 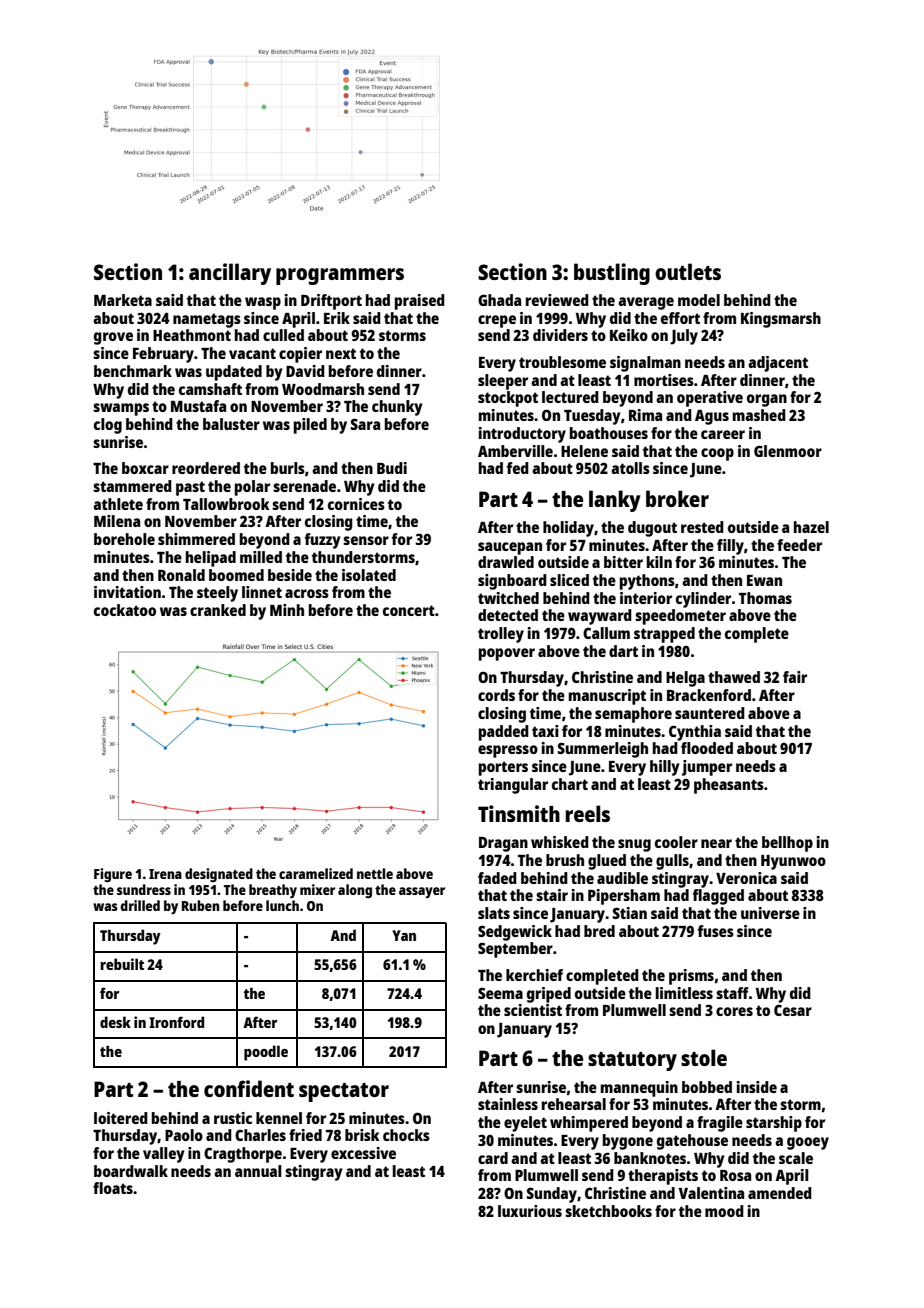 I want to click on Keiko, so click(x=629, y=335).
